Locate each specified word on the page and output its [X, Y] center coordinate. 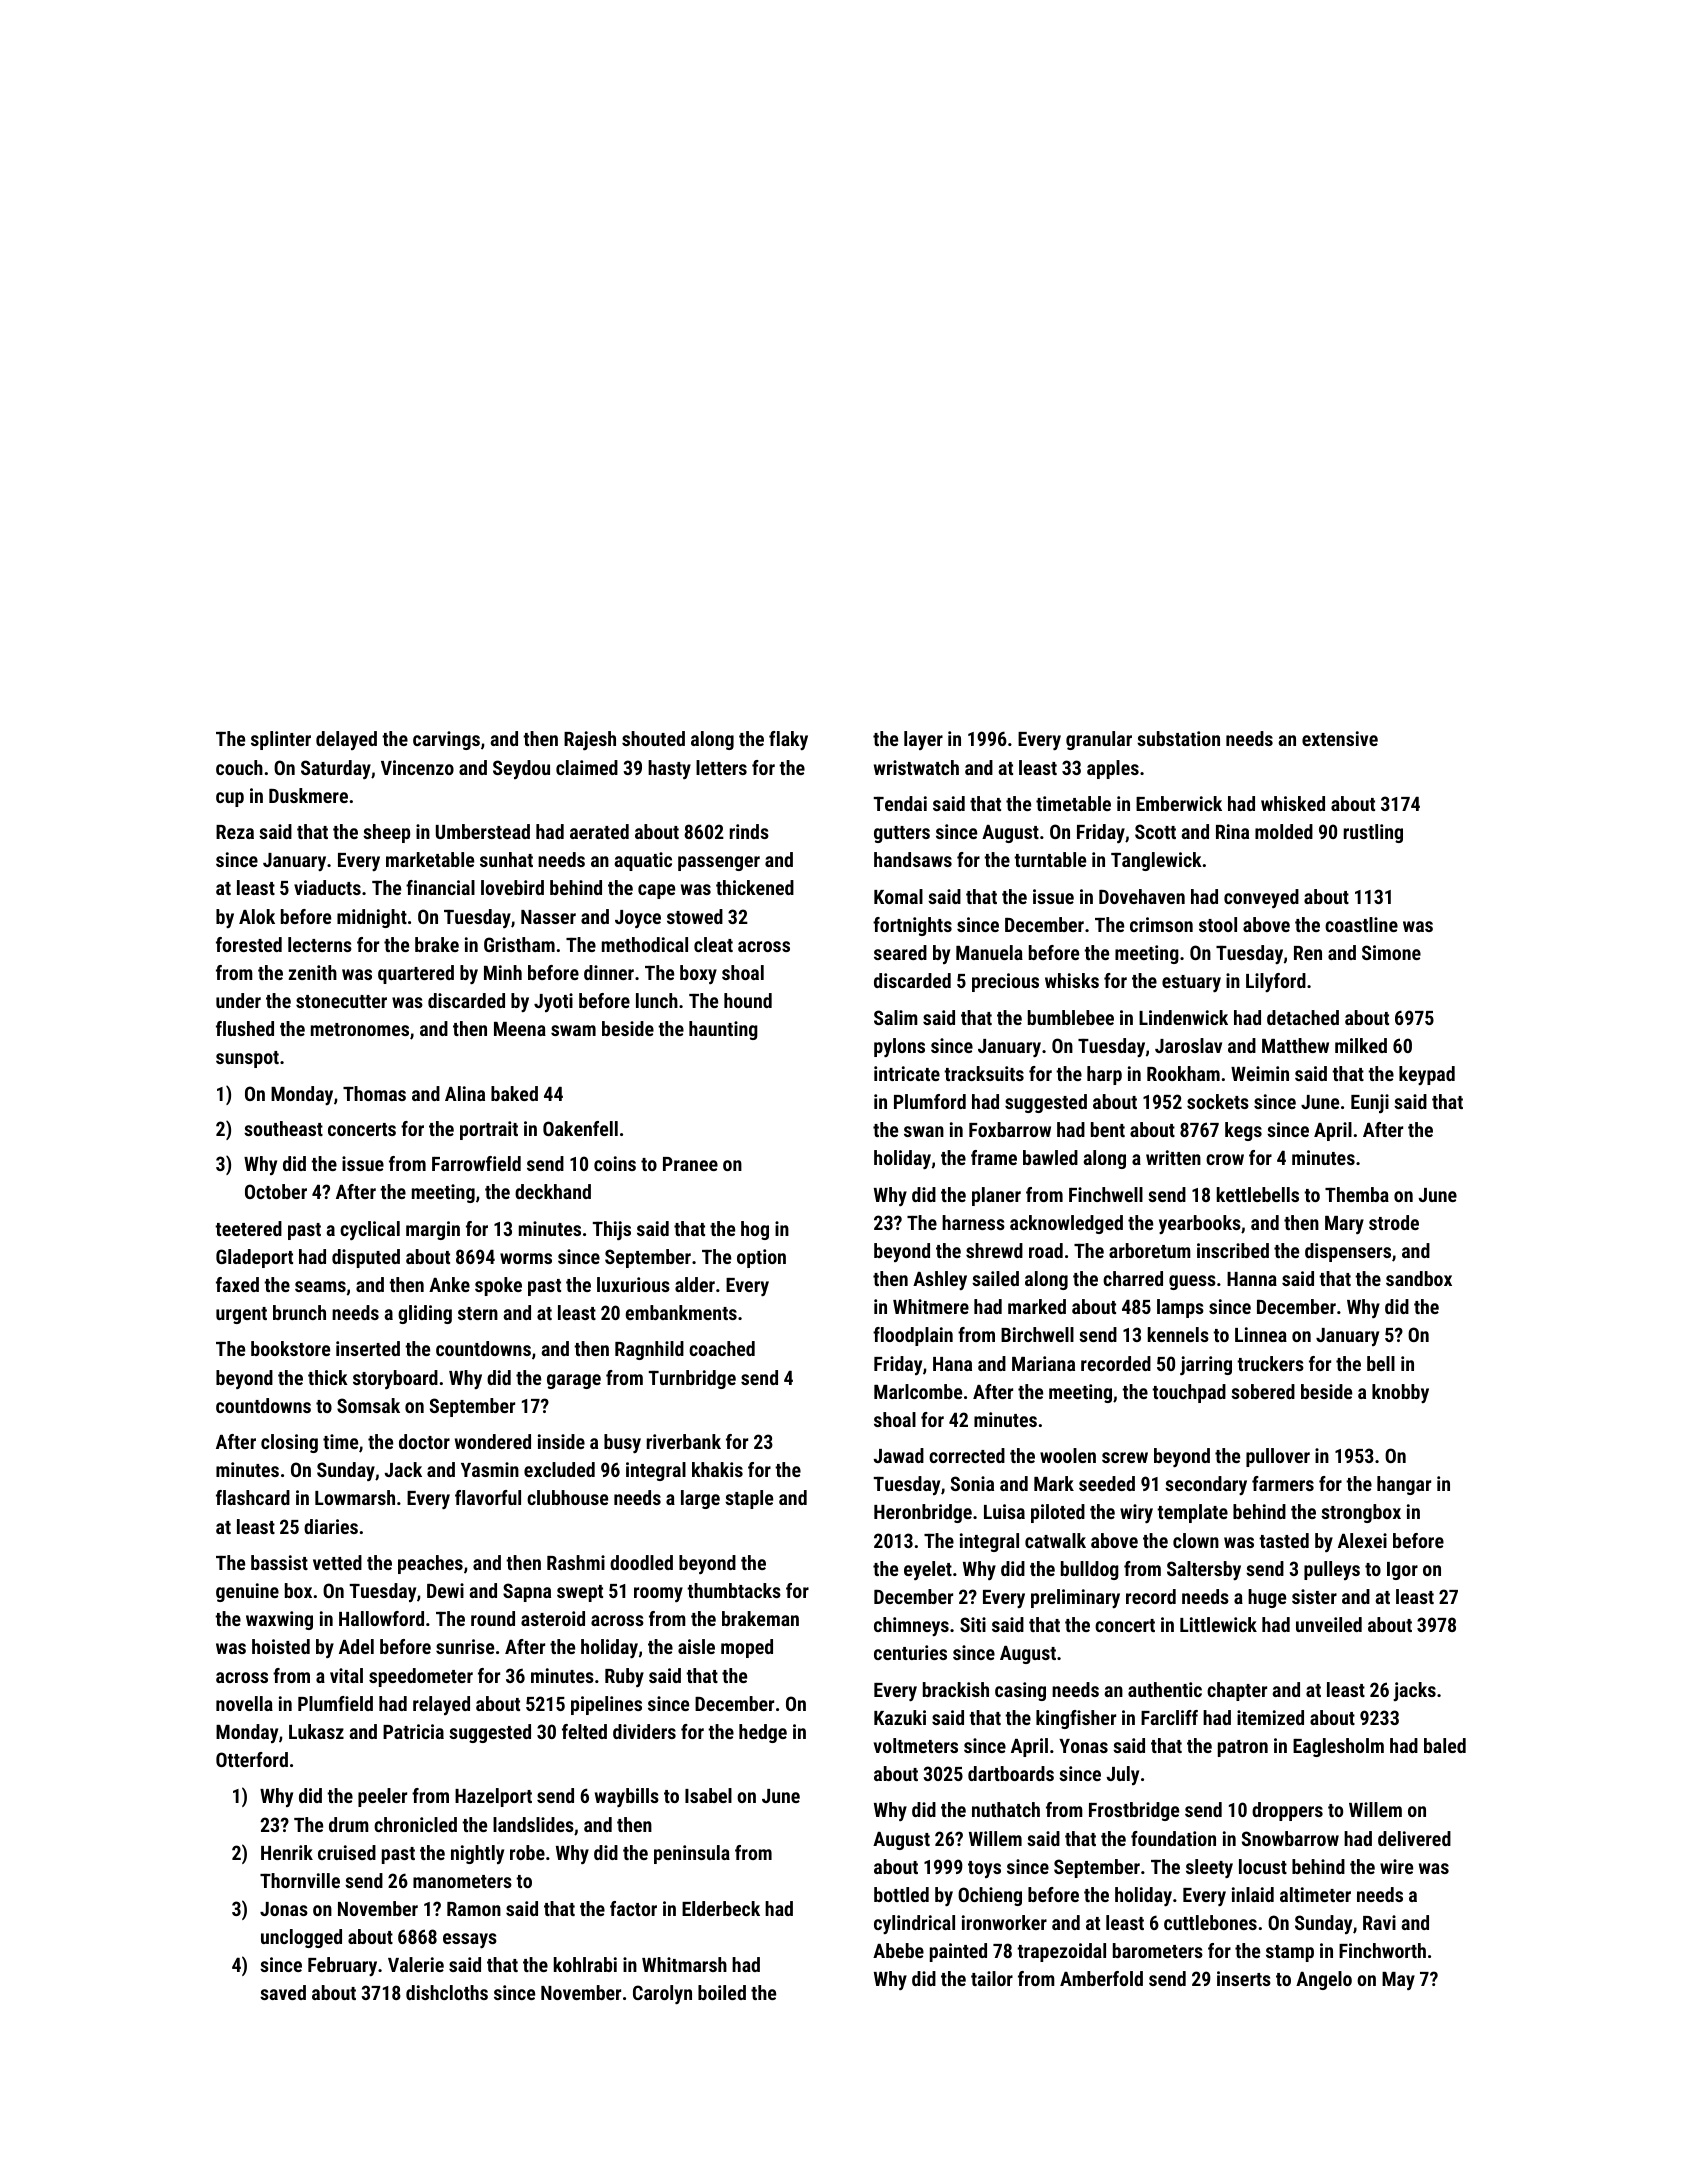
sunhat [506, 859]
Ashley [940, 1280]
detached [1303, 1017]
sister [1314, 1596]
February [342, 1966]
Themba [1357, 1194]
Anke [449, 1284]
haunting [723, 1030]
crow [1225, 1159]
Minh [503, 972]
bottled [901, 1894]
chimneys [911, 1626]
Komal [898, 896]
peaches [430, 1564]
